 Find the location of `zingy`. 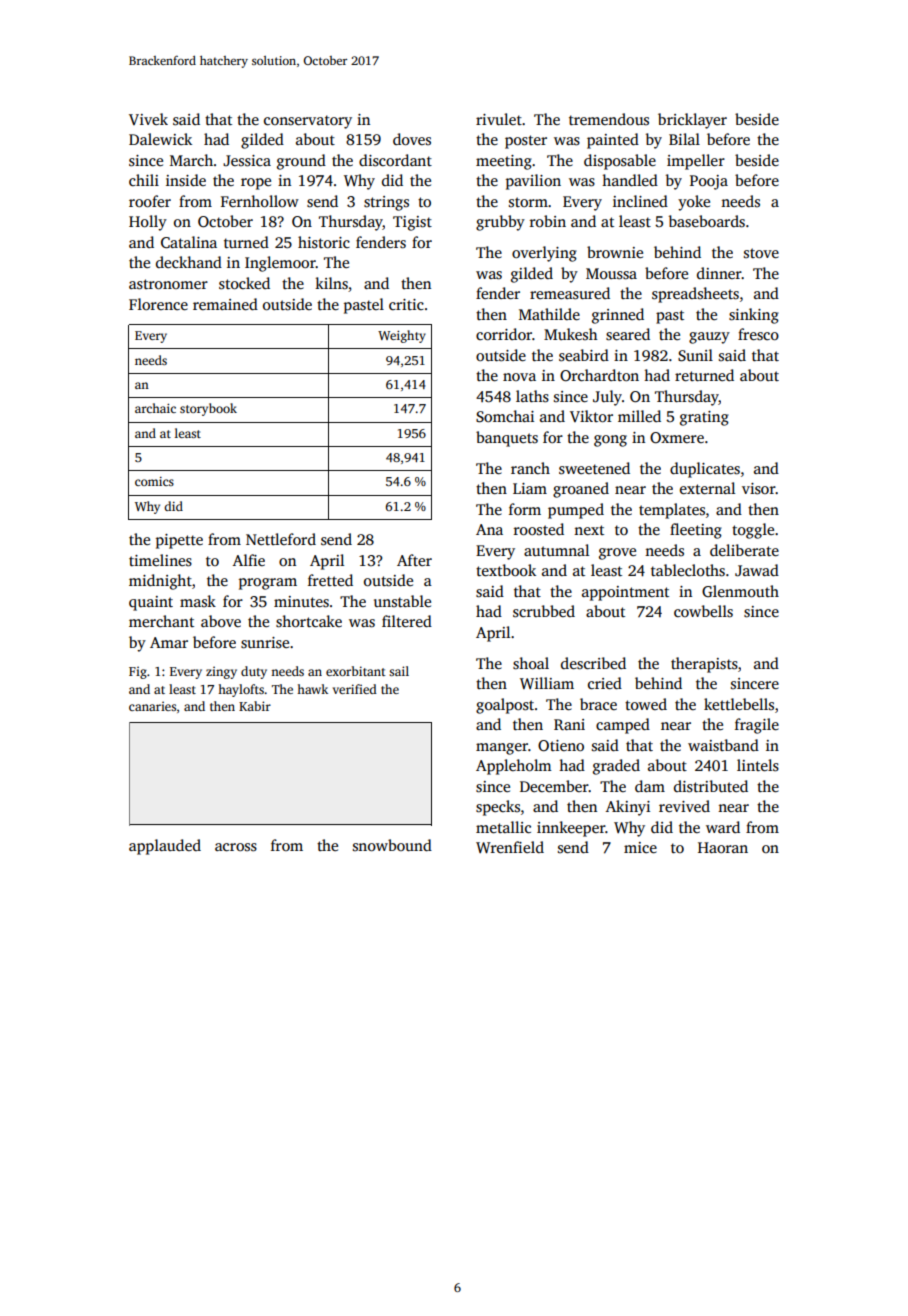

zingy is located at coordinates (221, 672).
